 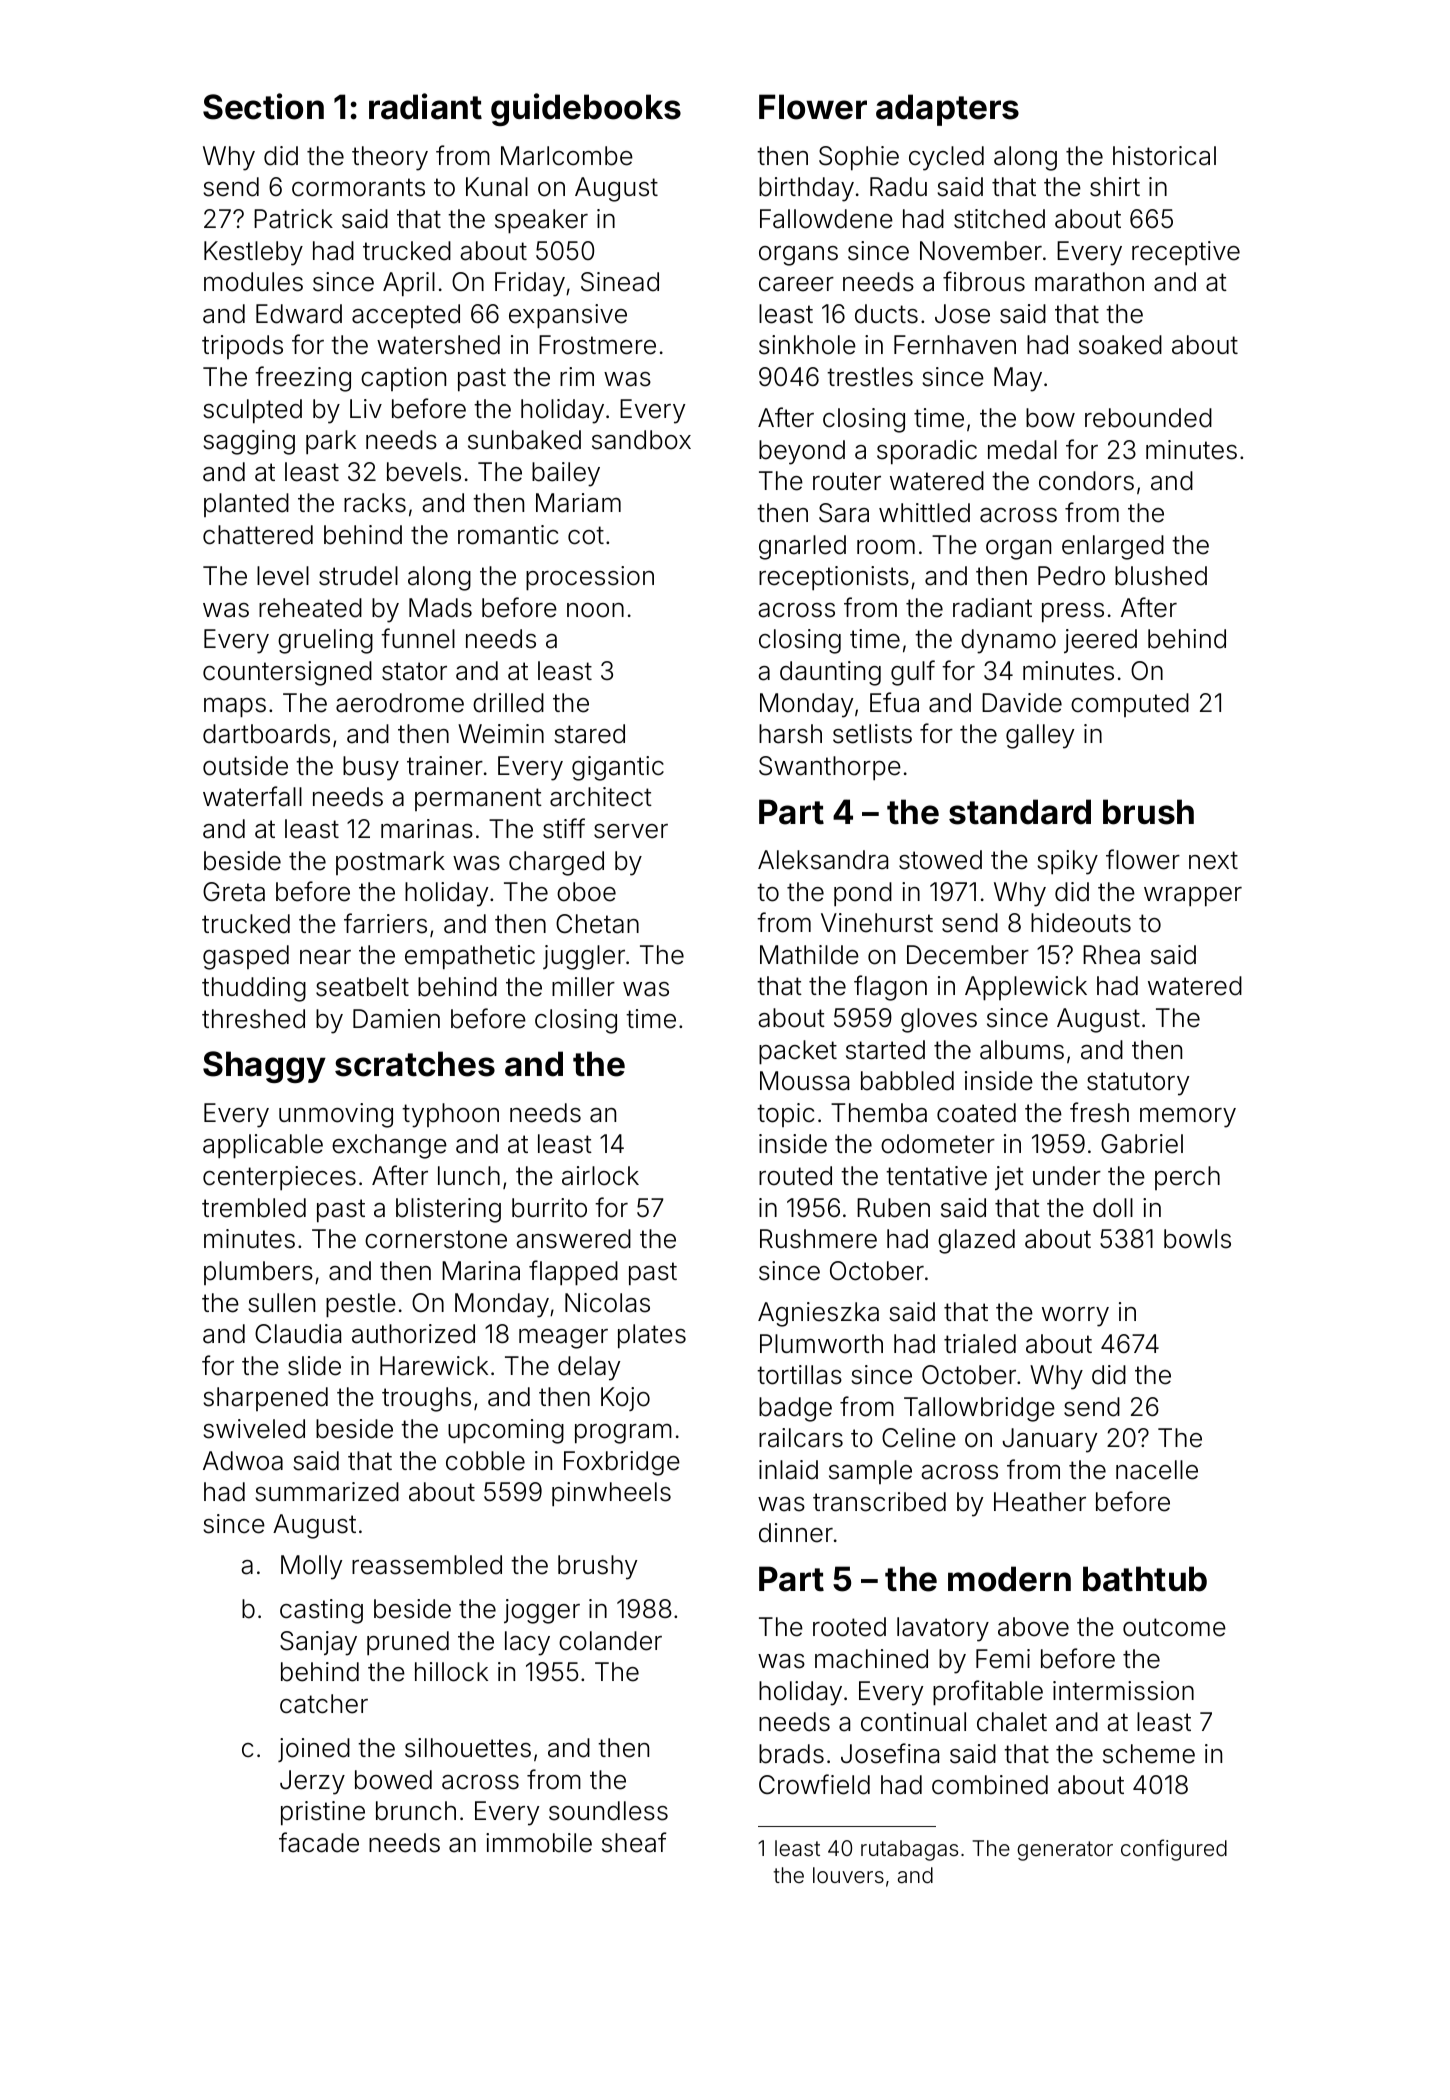 What do you see at coordinates (235, 708) in the page?
I see `maps` at bounding box center [235, 708].
